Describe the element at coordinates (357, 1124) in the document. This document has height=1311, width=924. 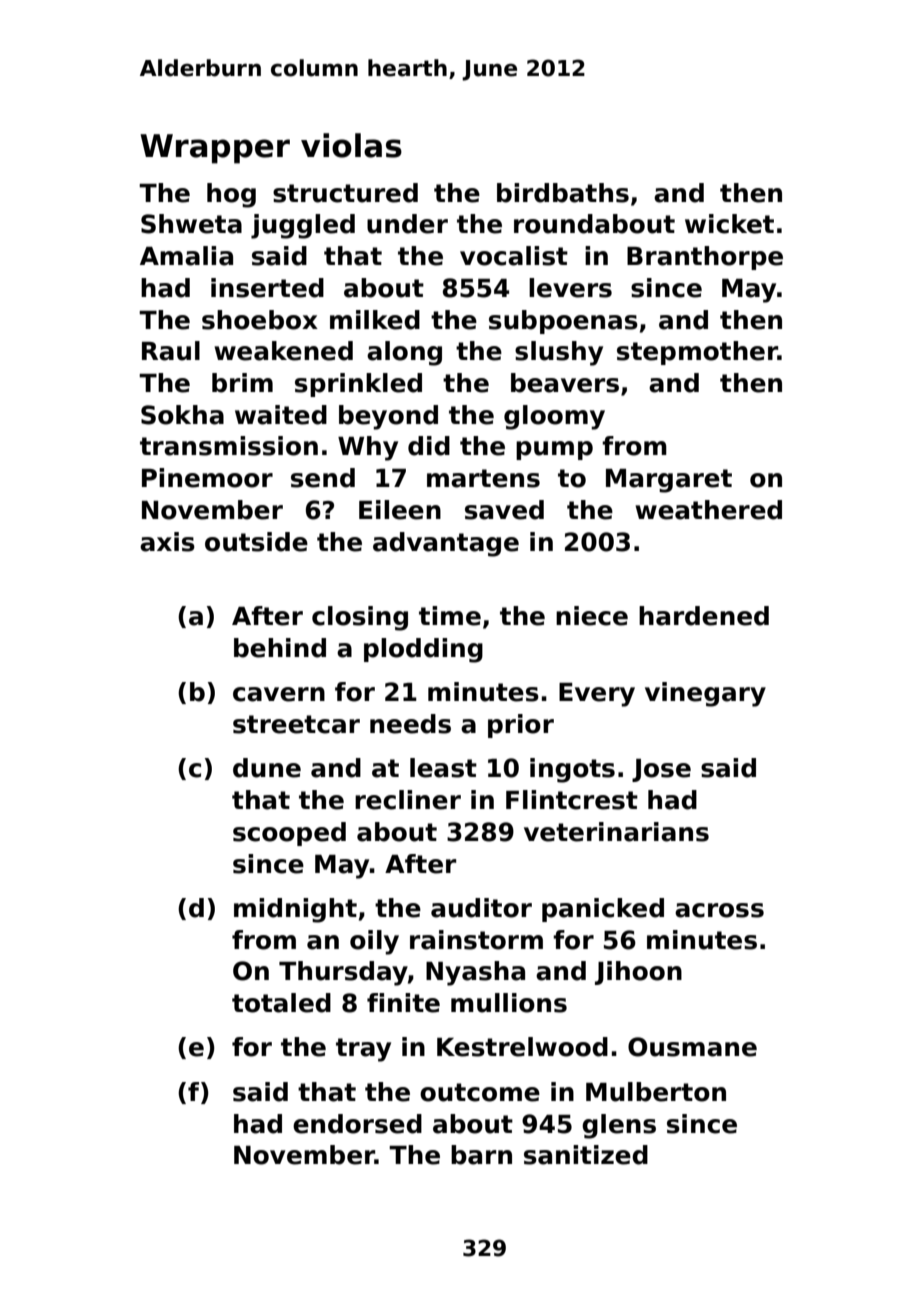
I see `endorsed` at that location.
